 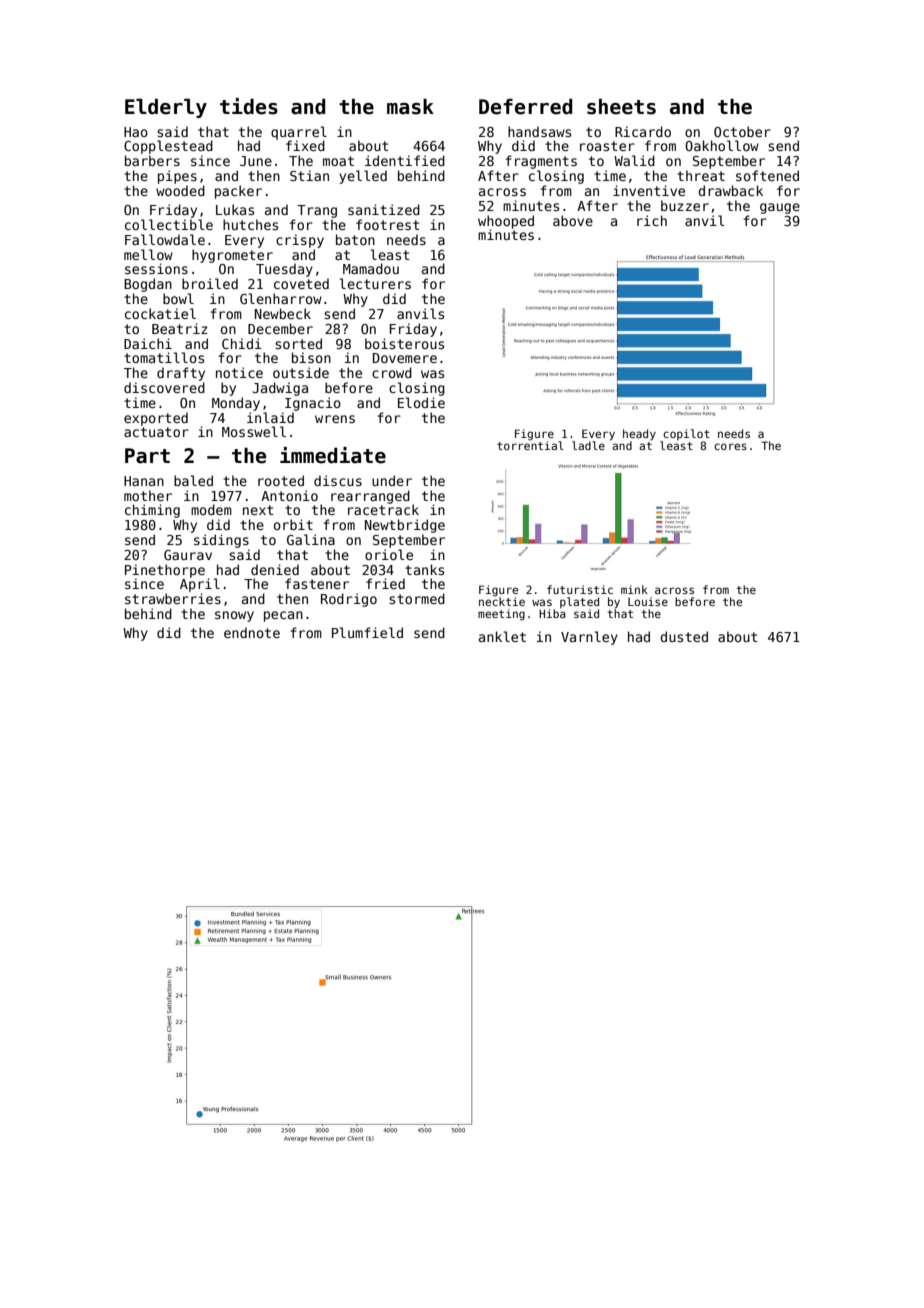 I want to click on sheets, so click(x=621, y=107).
